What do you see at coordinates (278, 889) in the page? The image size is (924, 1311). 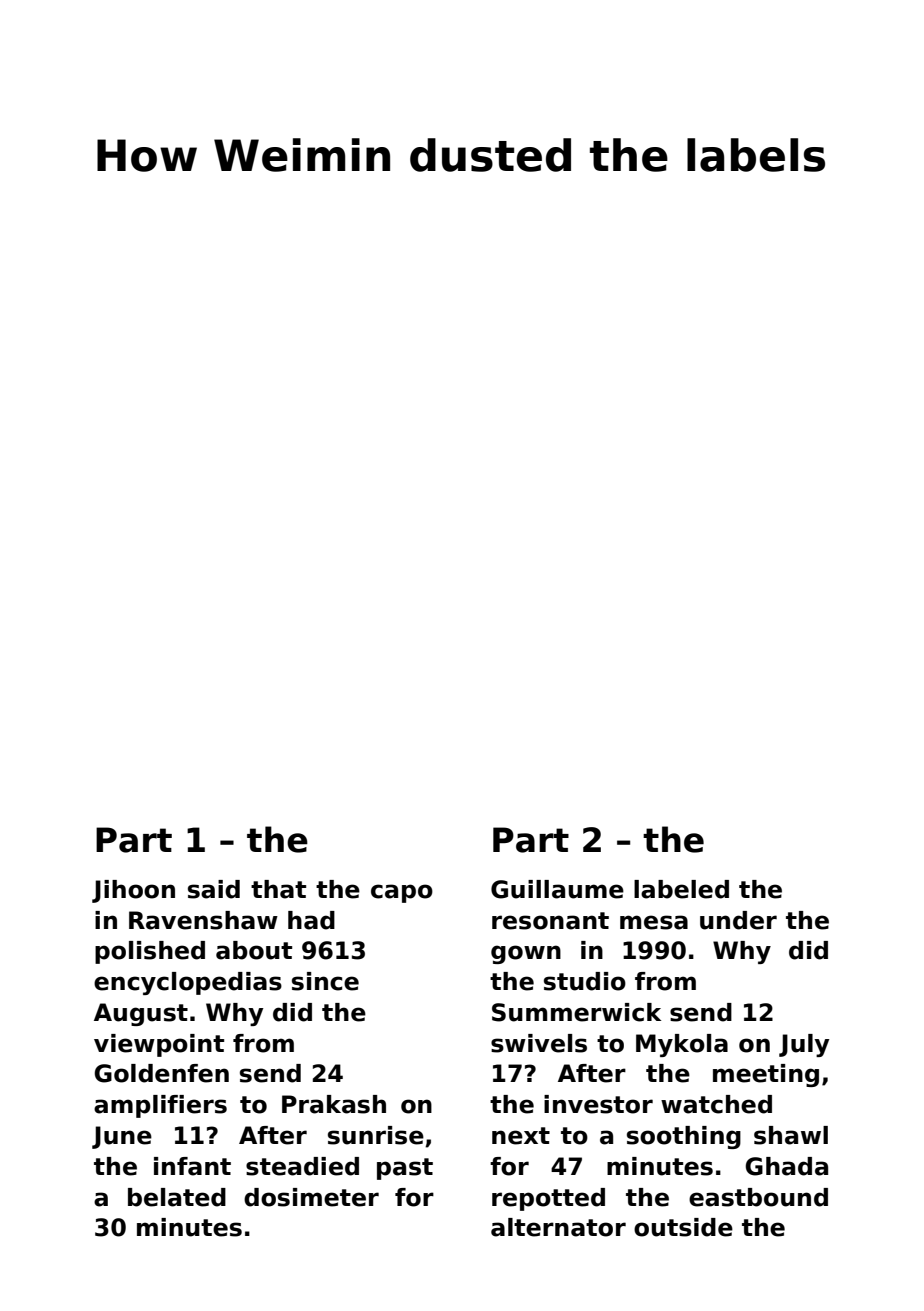 I see `that` at bounding box center [278, 889].
